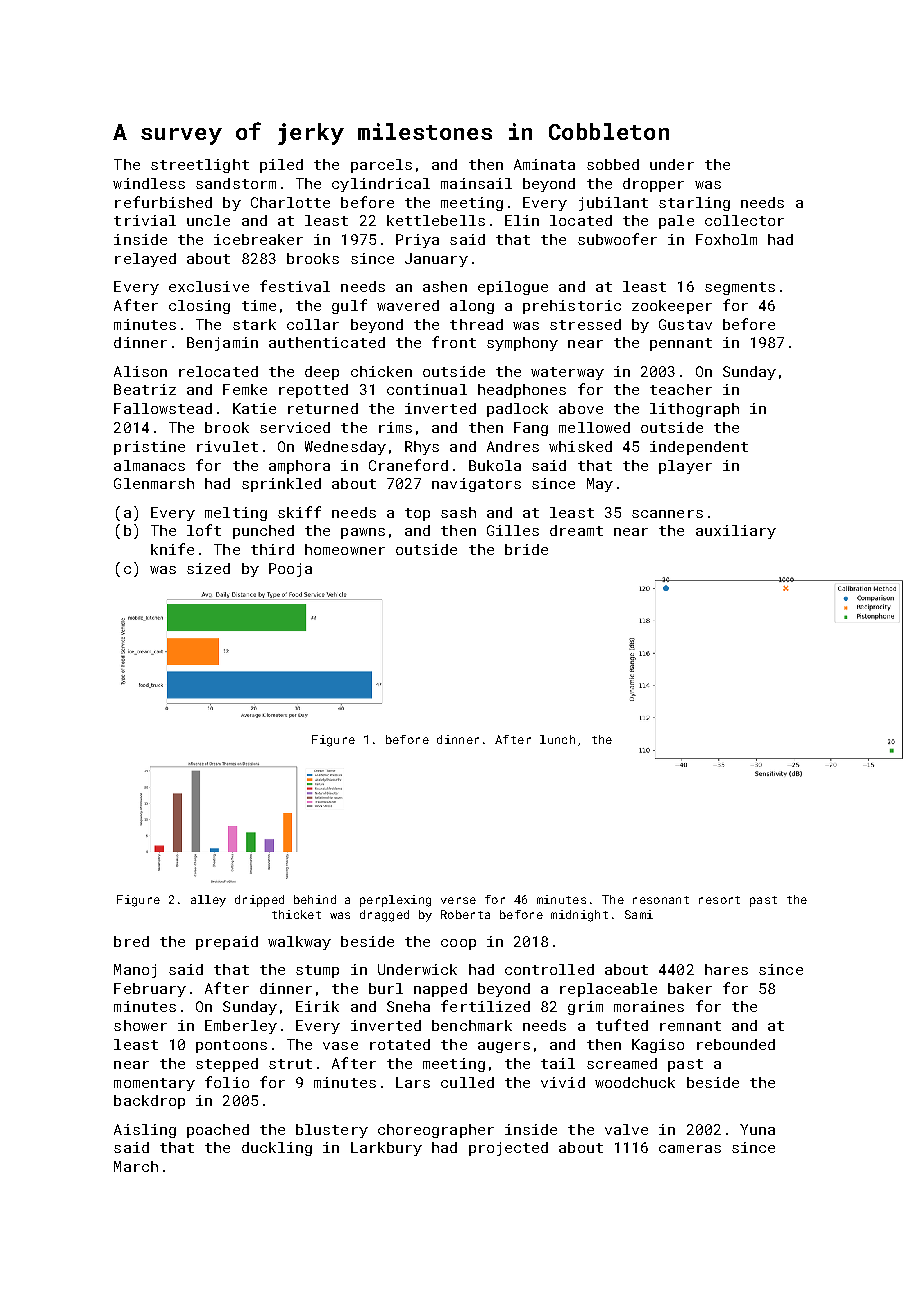 Image resolution: width=924 pixels, height=1308 pixels. Describe the element at coordinates (241, 1027) in the page. I see `Emberley` at that location.
